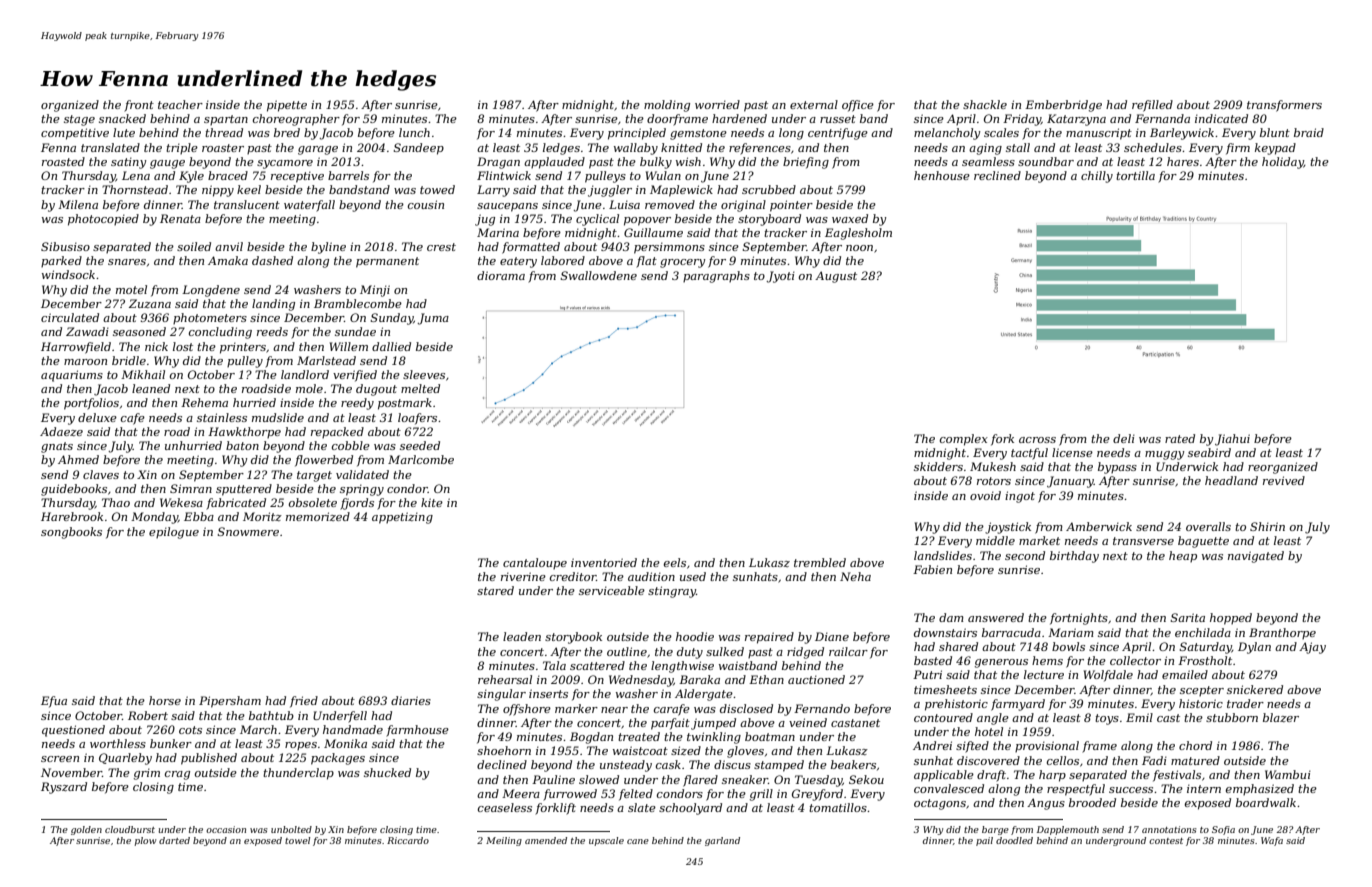 The height and width of the screenshot is (887, 1372). Describe the element at coordinates (1046, 161) in the screenshot. I see `soundbar` at that location.
